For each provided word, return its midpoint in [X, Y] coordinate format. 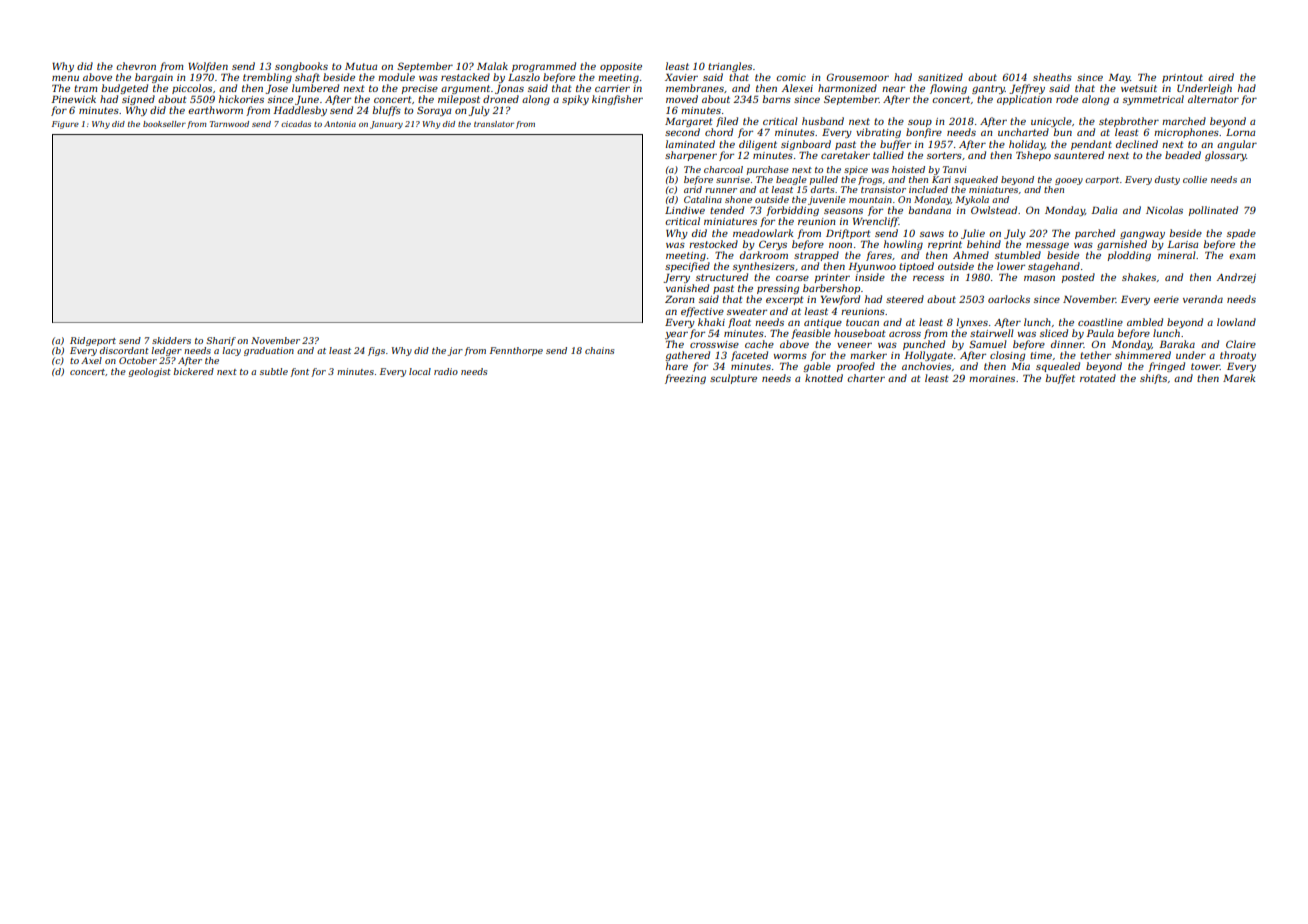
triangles [730, 67]
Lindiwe [685, 210]
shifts [1153, 379]
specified [687, 267]
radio [446, 371]
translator [494, 124]
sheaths [1052, 77]
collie [1195, 179]
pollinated [1213, 211]
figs [376, 351]
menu [65, 78]
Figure [65, 125]
